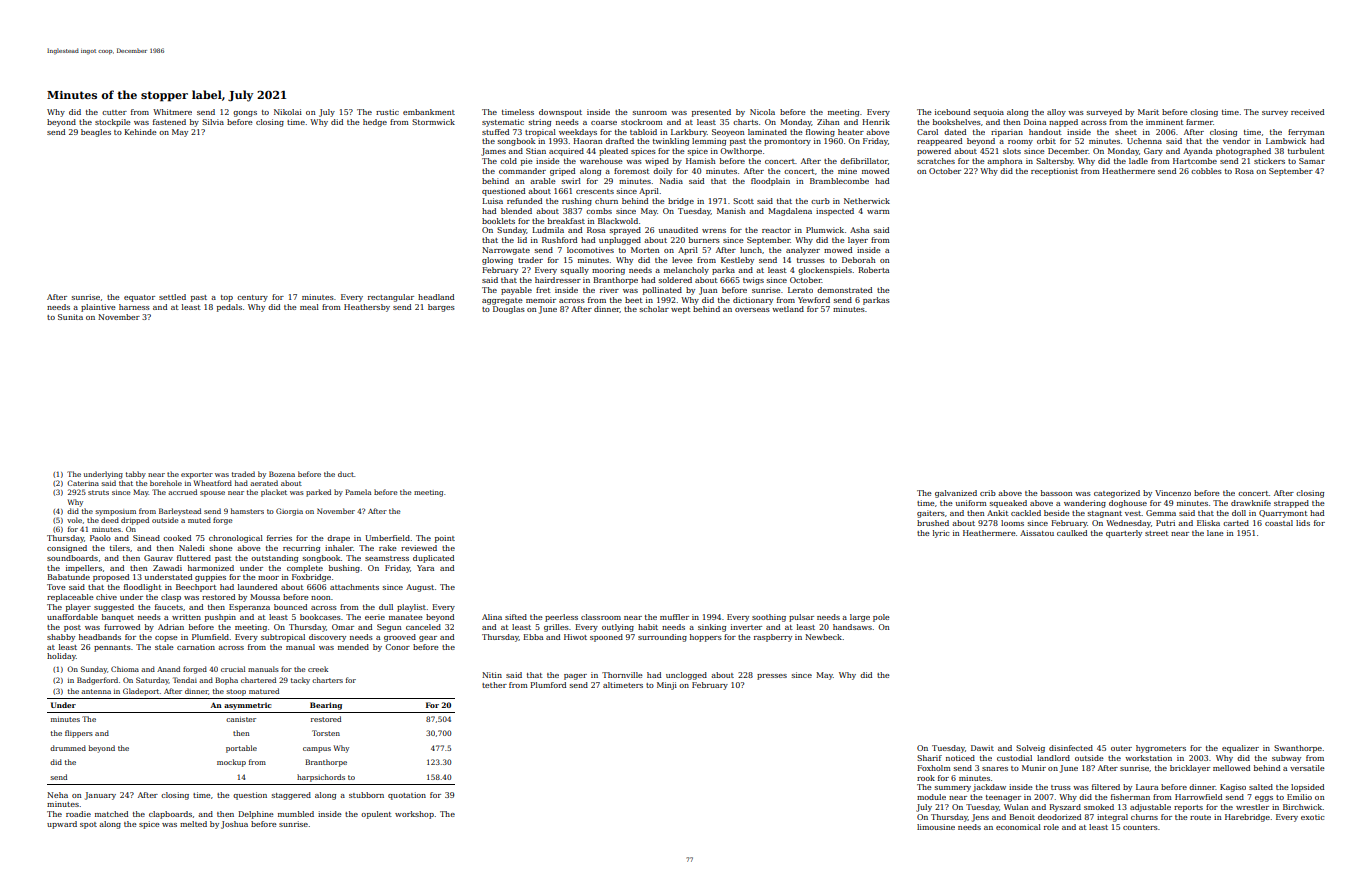 The width and height of the screenshot is (1372, 887). Describe the element at coordinates (548, 685) in the screenshot. I see `Plumford` at that location.
